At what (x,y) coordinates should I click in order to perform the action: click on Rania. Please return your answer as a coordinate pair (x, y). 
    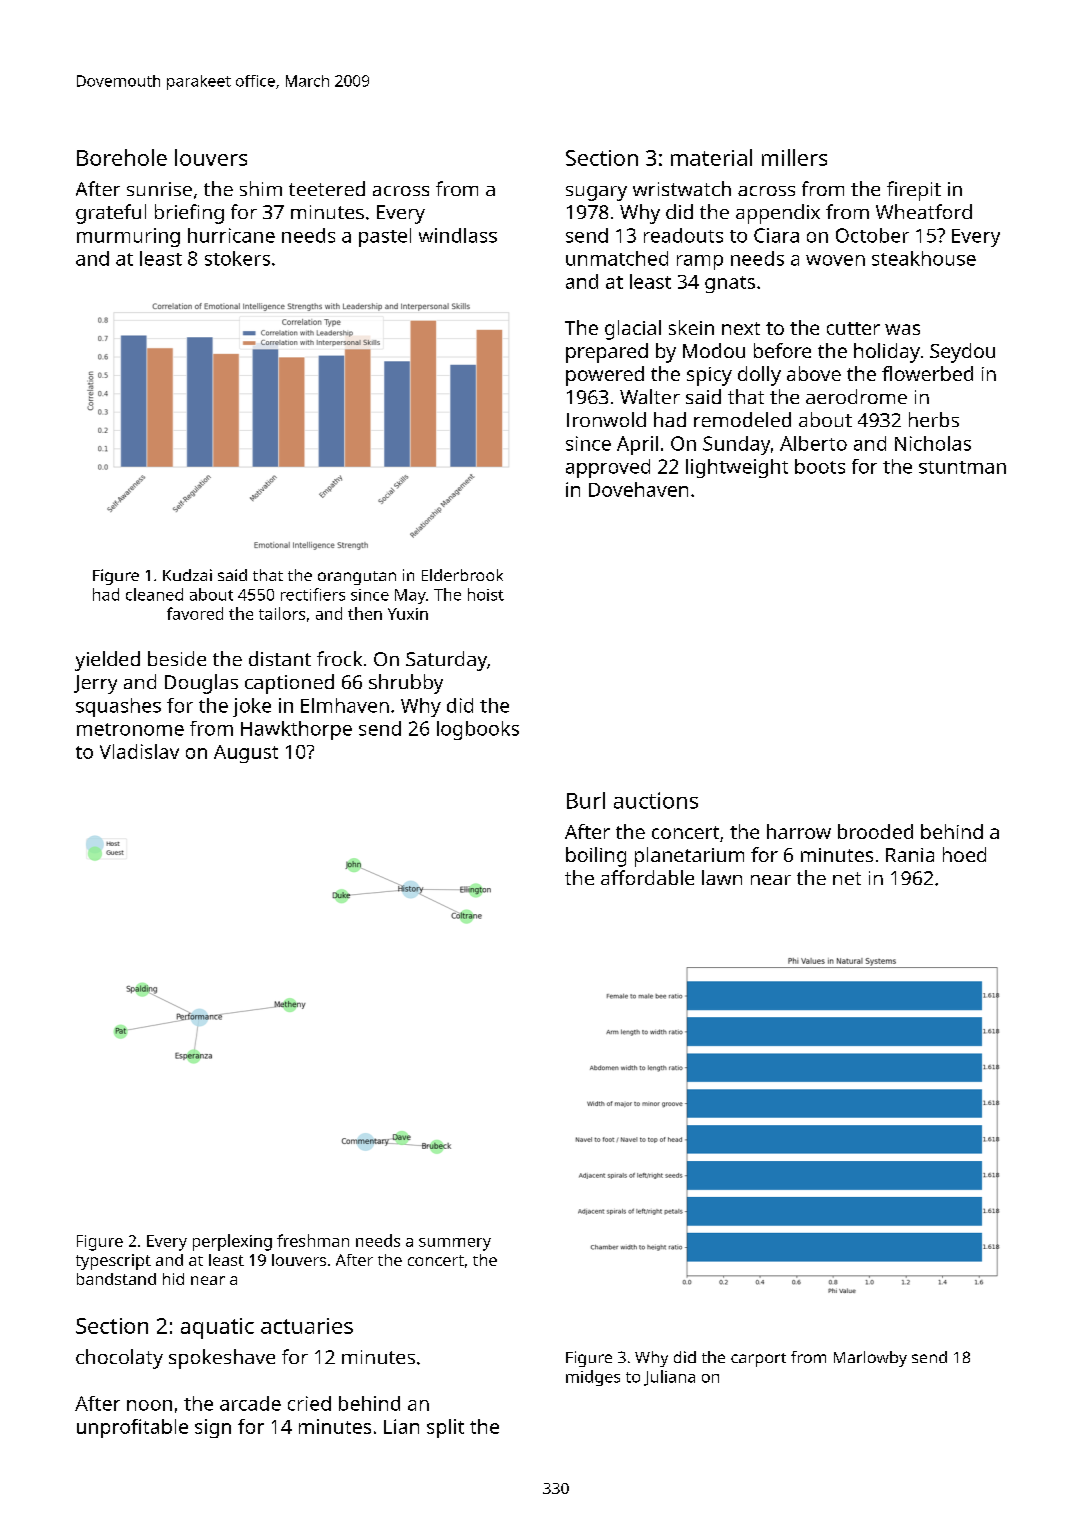
    Looking at the image, I should click on (910, 855).
